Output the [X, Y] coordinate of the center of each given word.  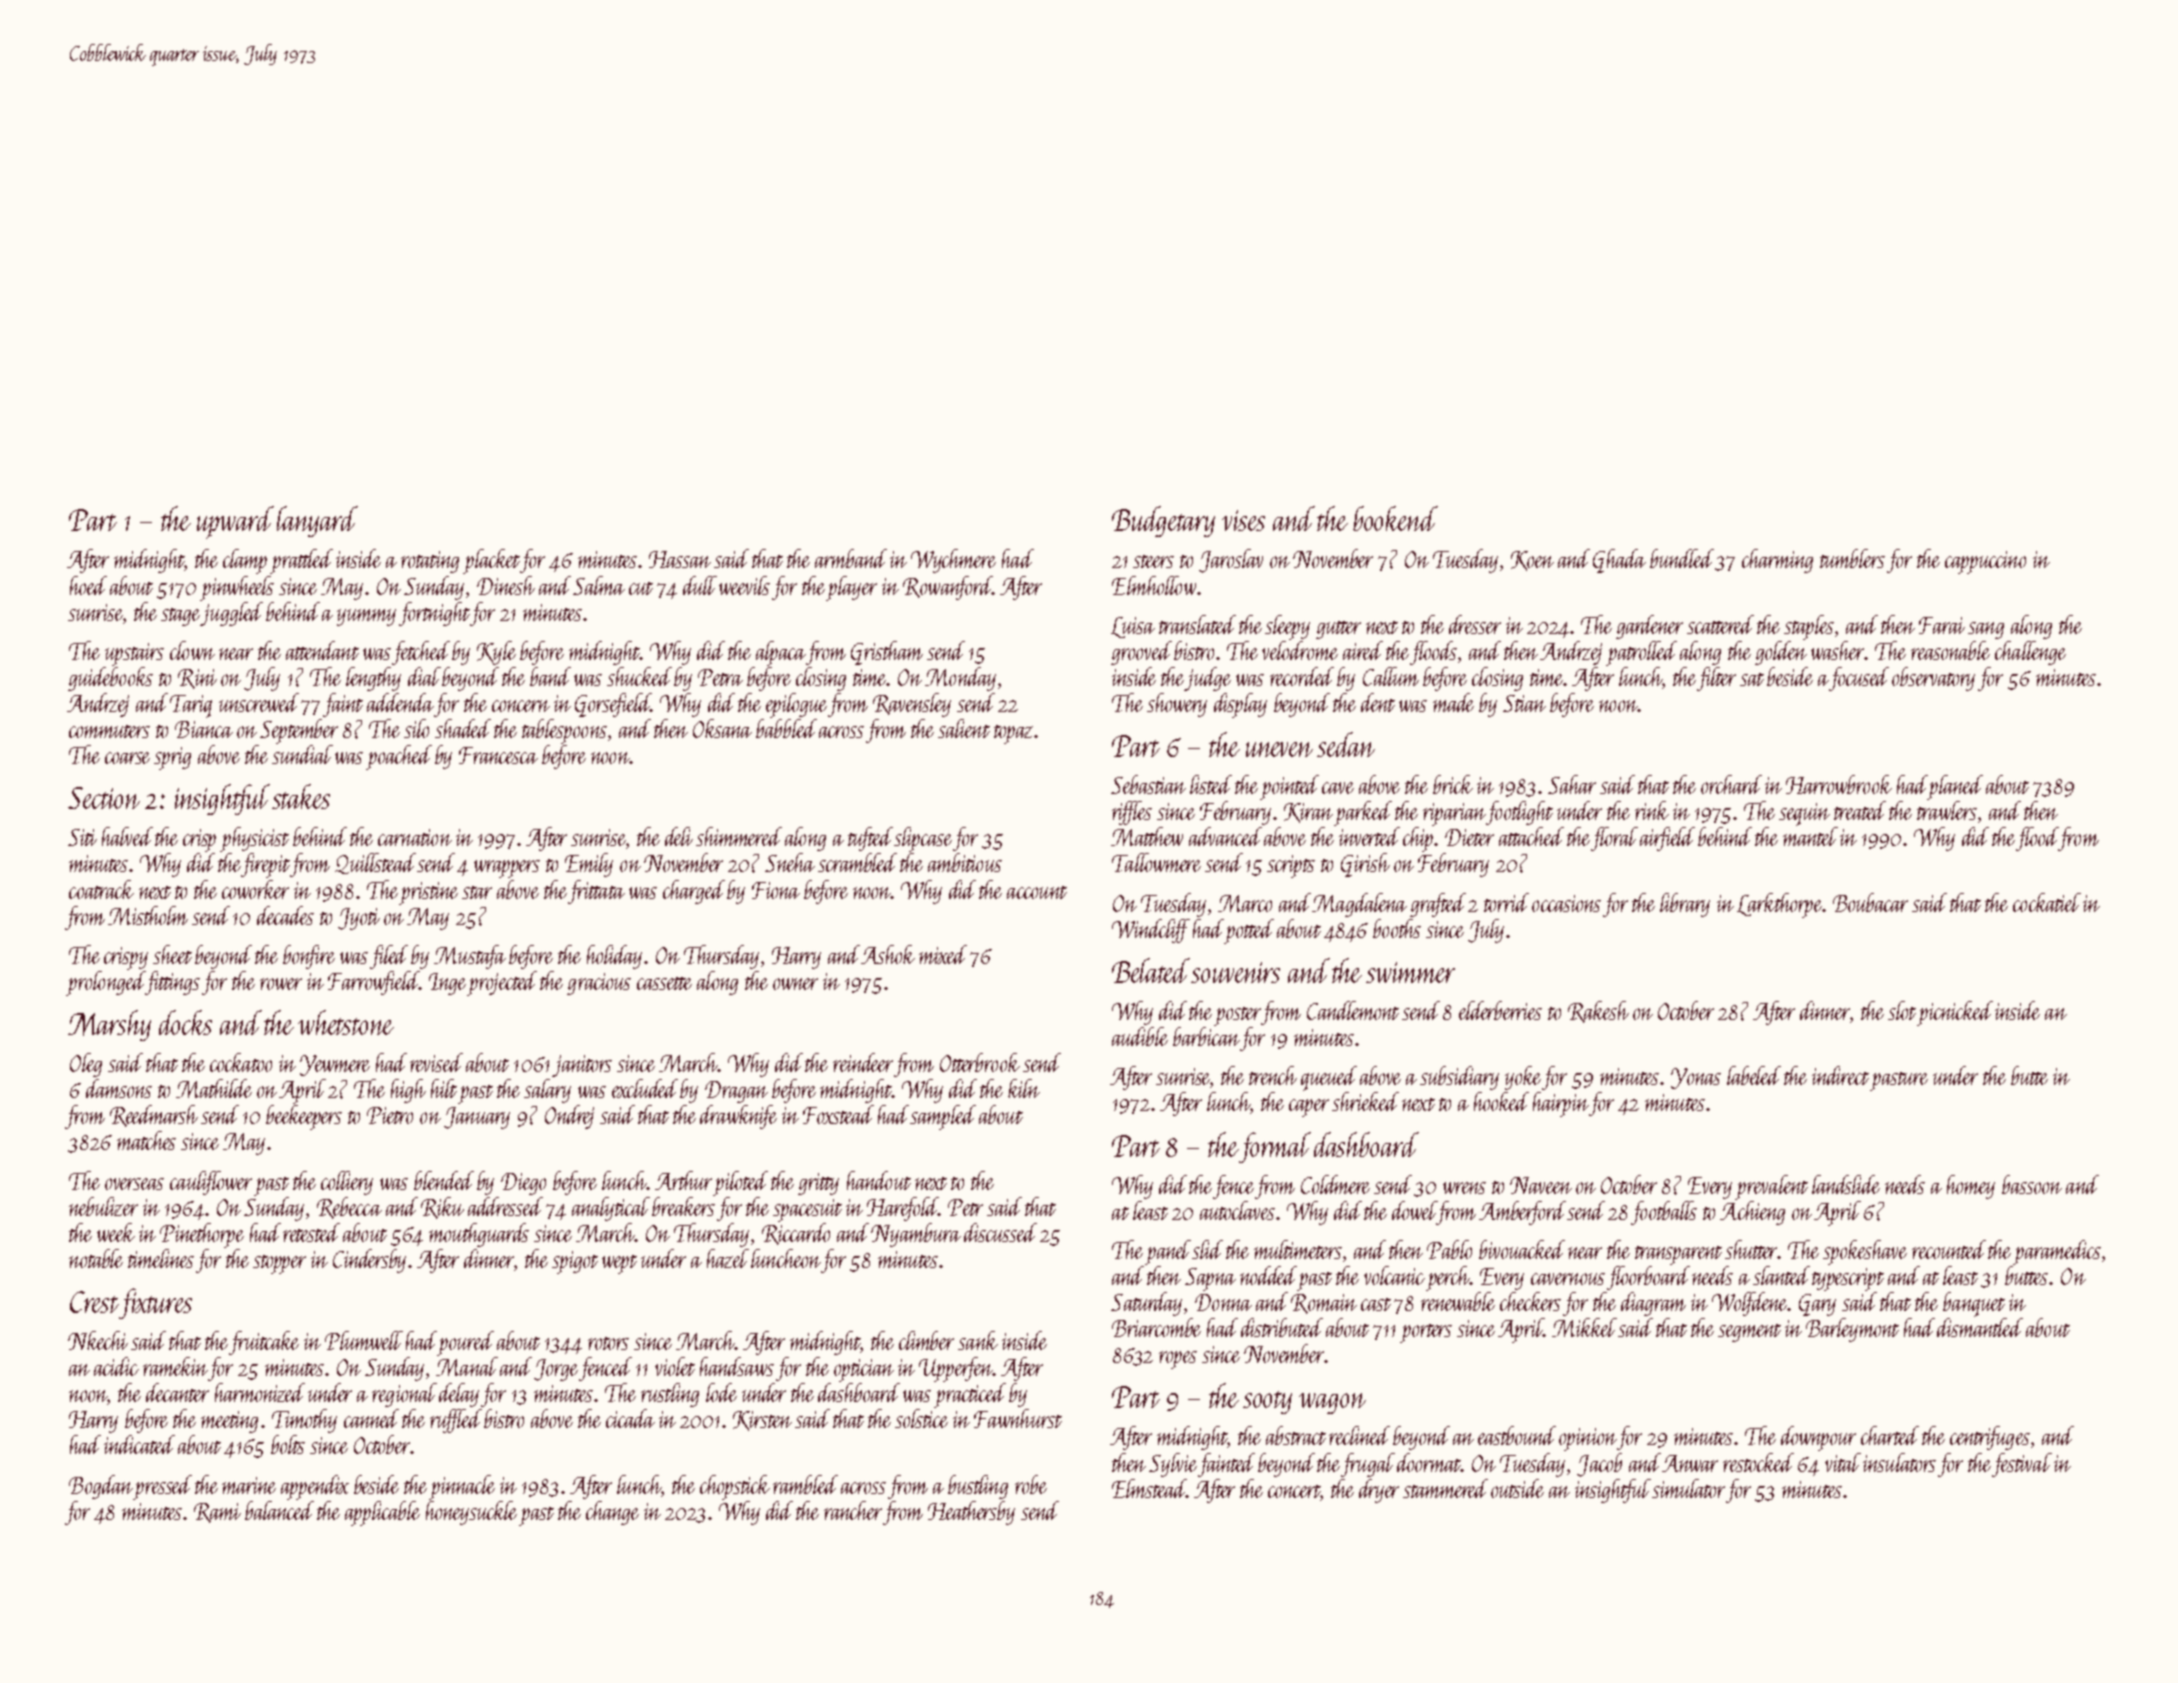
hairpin [1561, 1104]
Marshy [109, 1025]
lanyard [317, 521]
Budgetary [1163, 521]
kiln [1024, 1088]
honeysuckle [471, 1513]
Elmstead [1149, 1488]
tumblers [1852, 558]
